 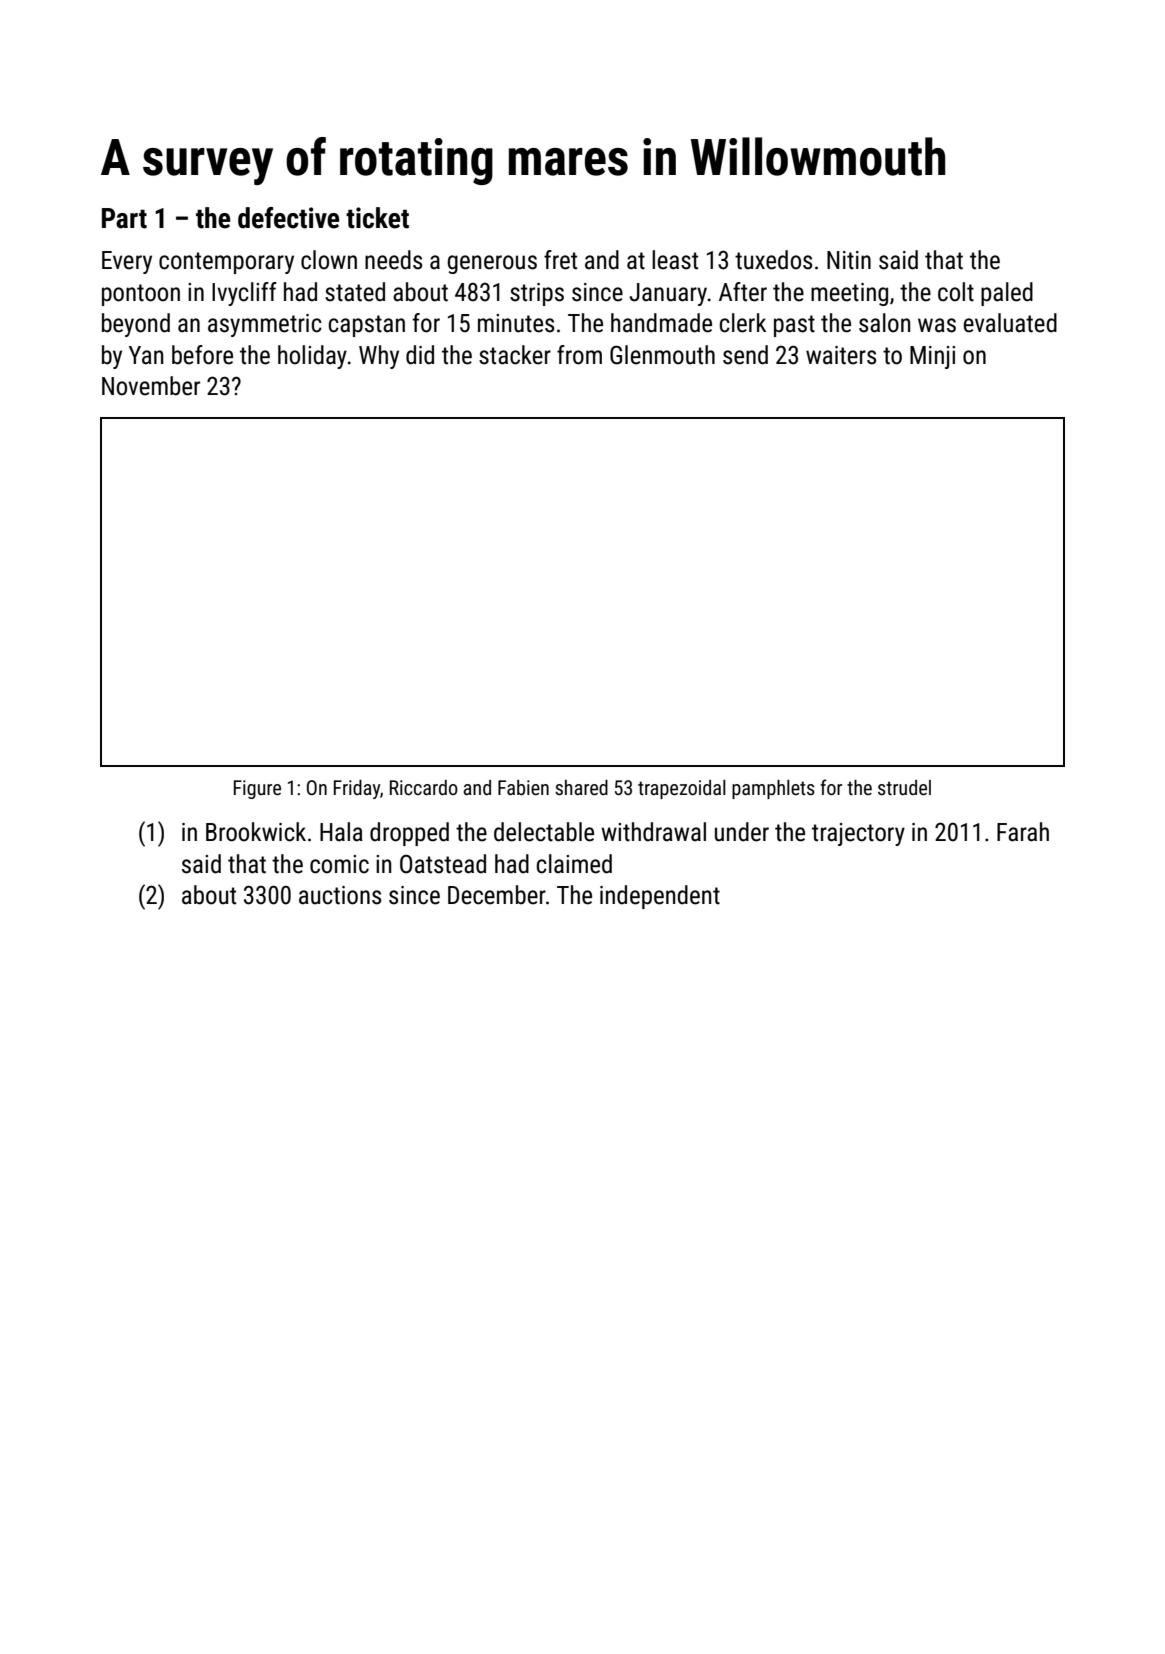 What do you see at coordinates (288, 218) in the screenshot?
I see `defective` at bounding box center [288, 218].
